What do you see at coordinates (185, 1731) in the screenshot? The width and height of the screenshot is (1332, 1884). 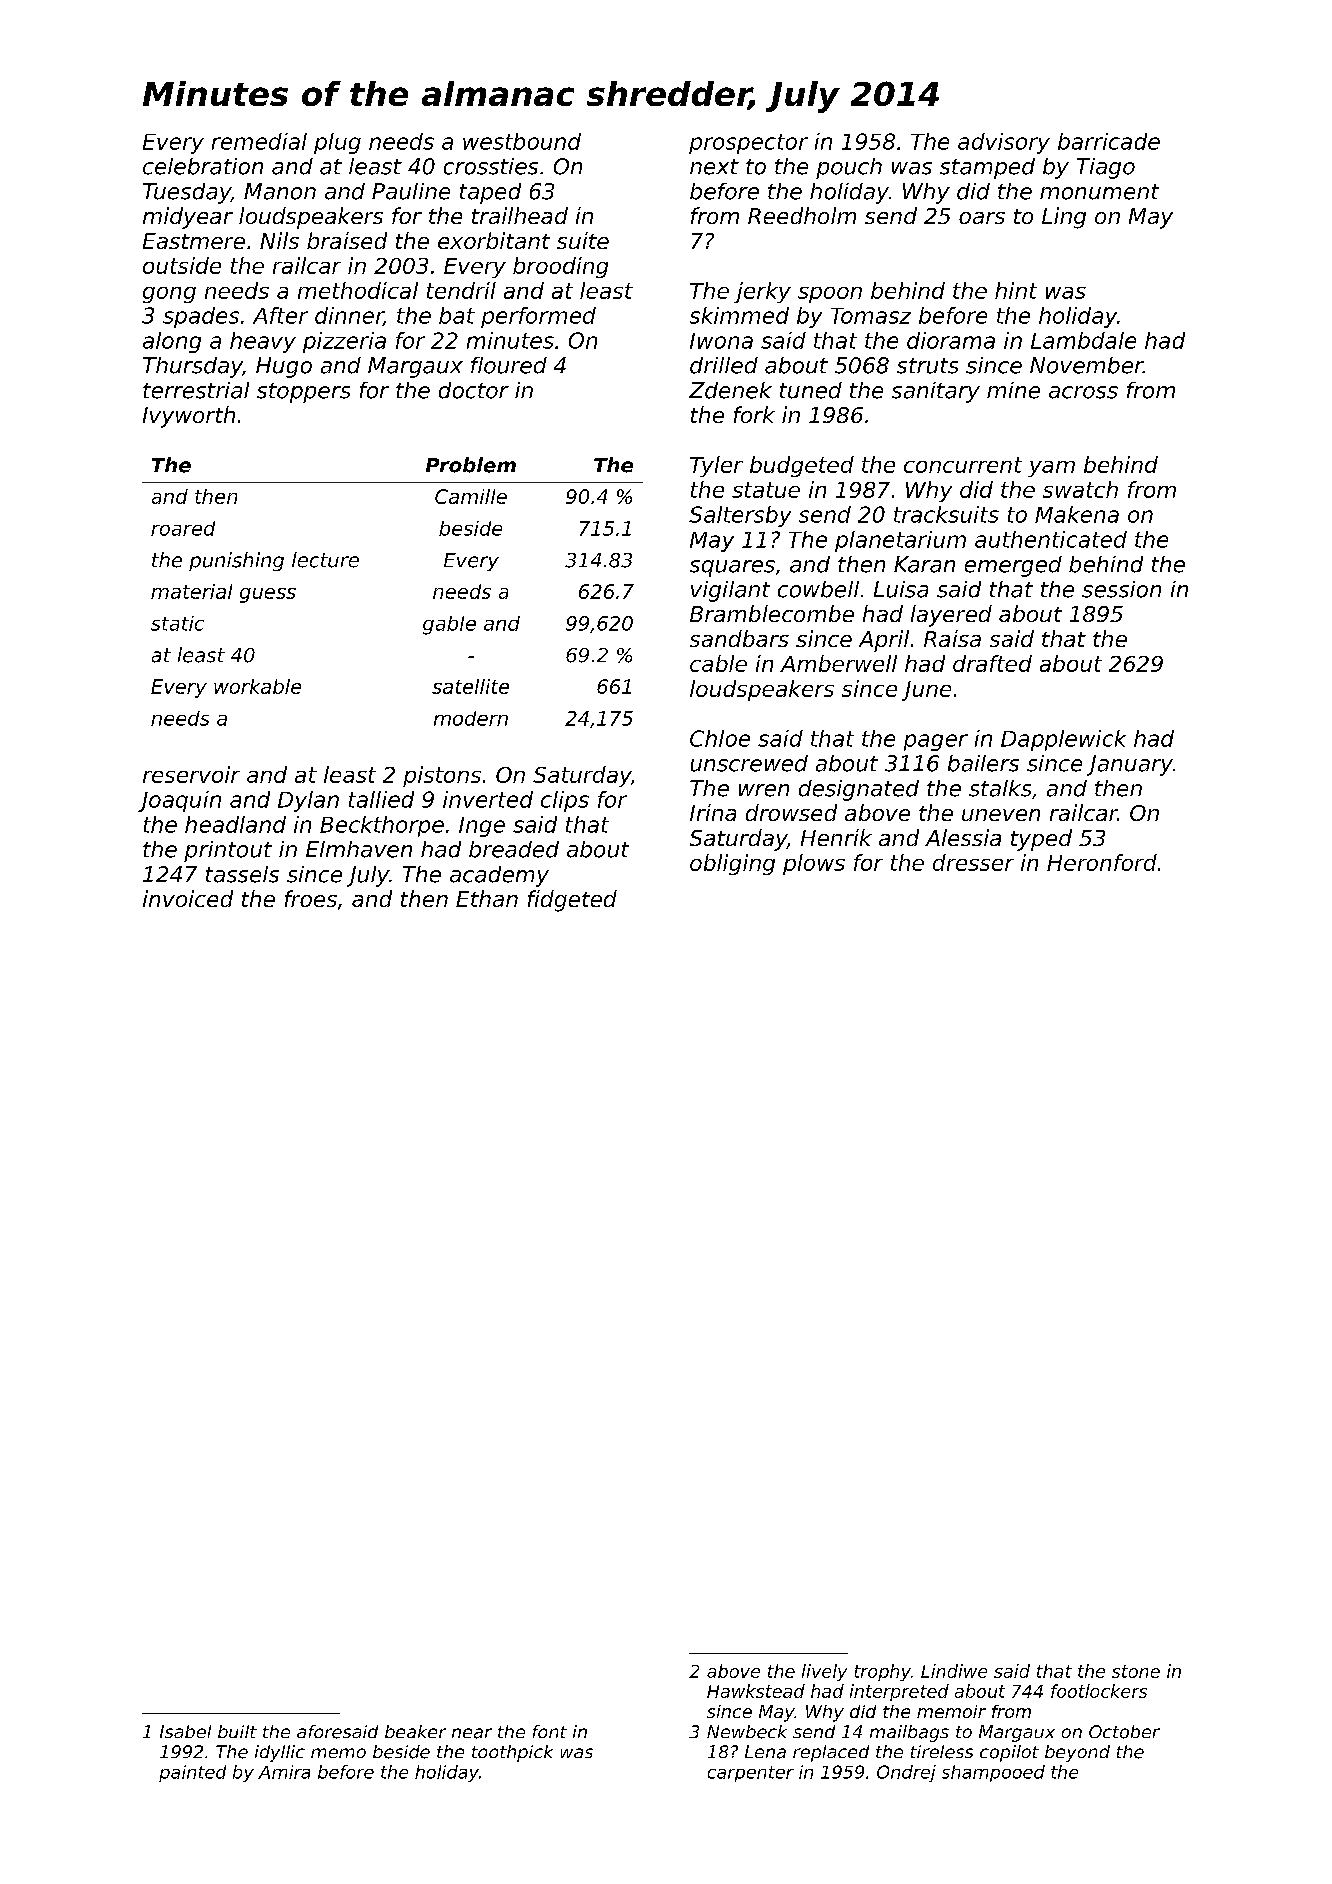 I see `Isabel` at bounding box center [185, 1731].
